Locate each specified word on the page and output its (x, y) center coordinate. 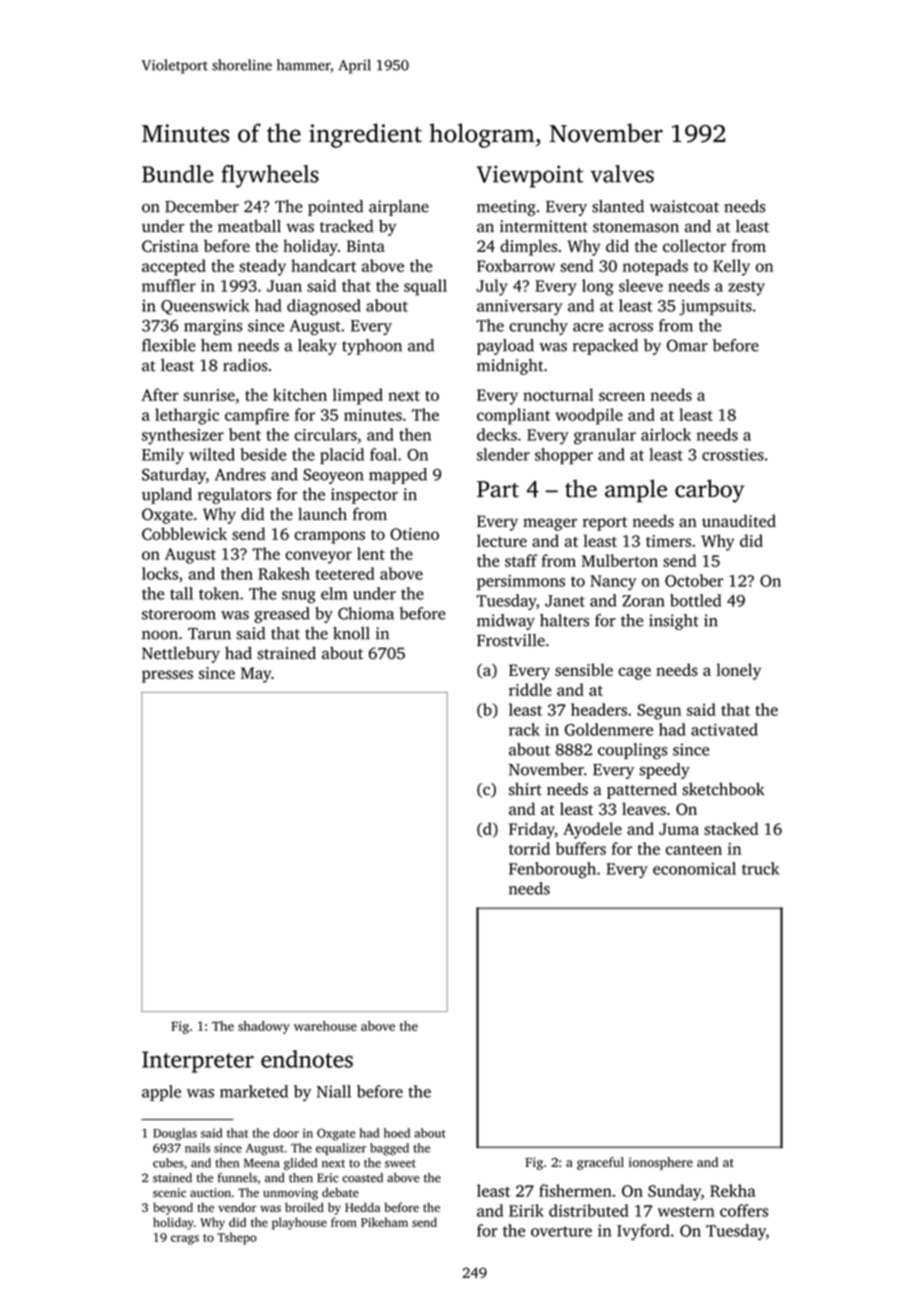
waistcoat (684, 206)
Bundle (178, 174)
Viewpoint (530, 176)
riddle (530, 689)
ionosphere (661, 1163)
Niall (334, 1091)
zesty (746, 288)
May (256, 675)
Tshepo (237, 1238)
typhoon (372, 347)
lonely (738, 671)
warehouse (325, 1026)
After (160, 394)
